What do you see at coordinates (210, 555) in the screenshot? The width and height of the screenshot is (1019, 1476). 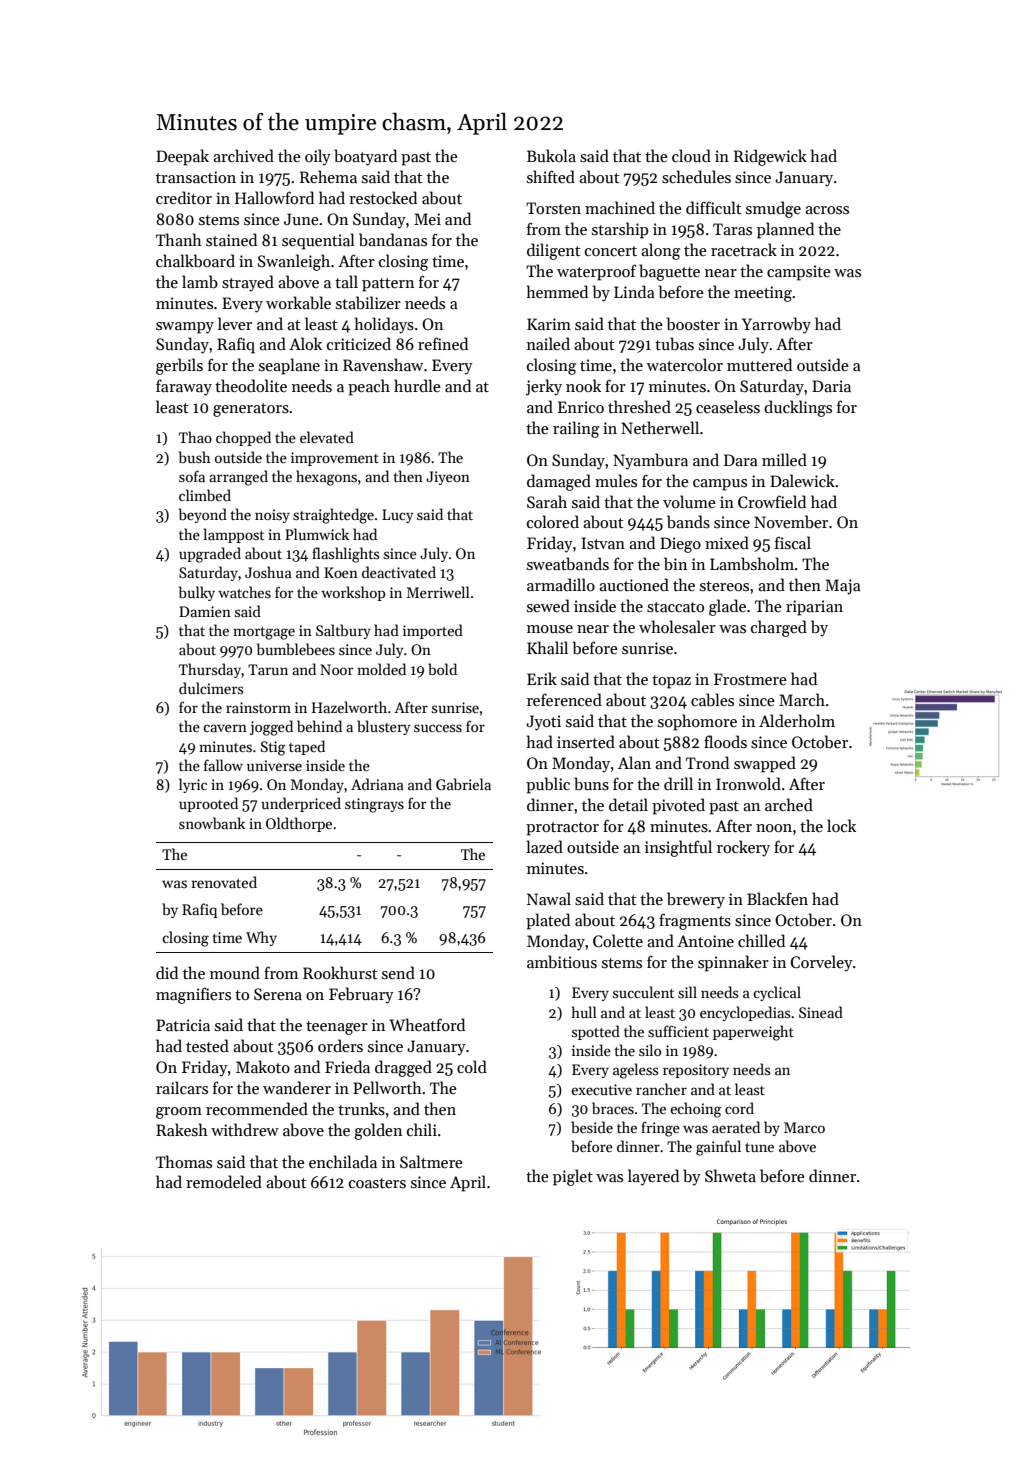 I see `upgraded` at bounding box center [210, 555].
